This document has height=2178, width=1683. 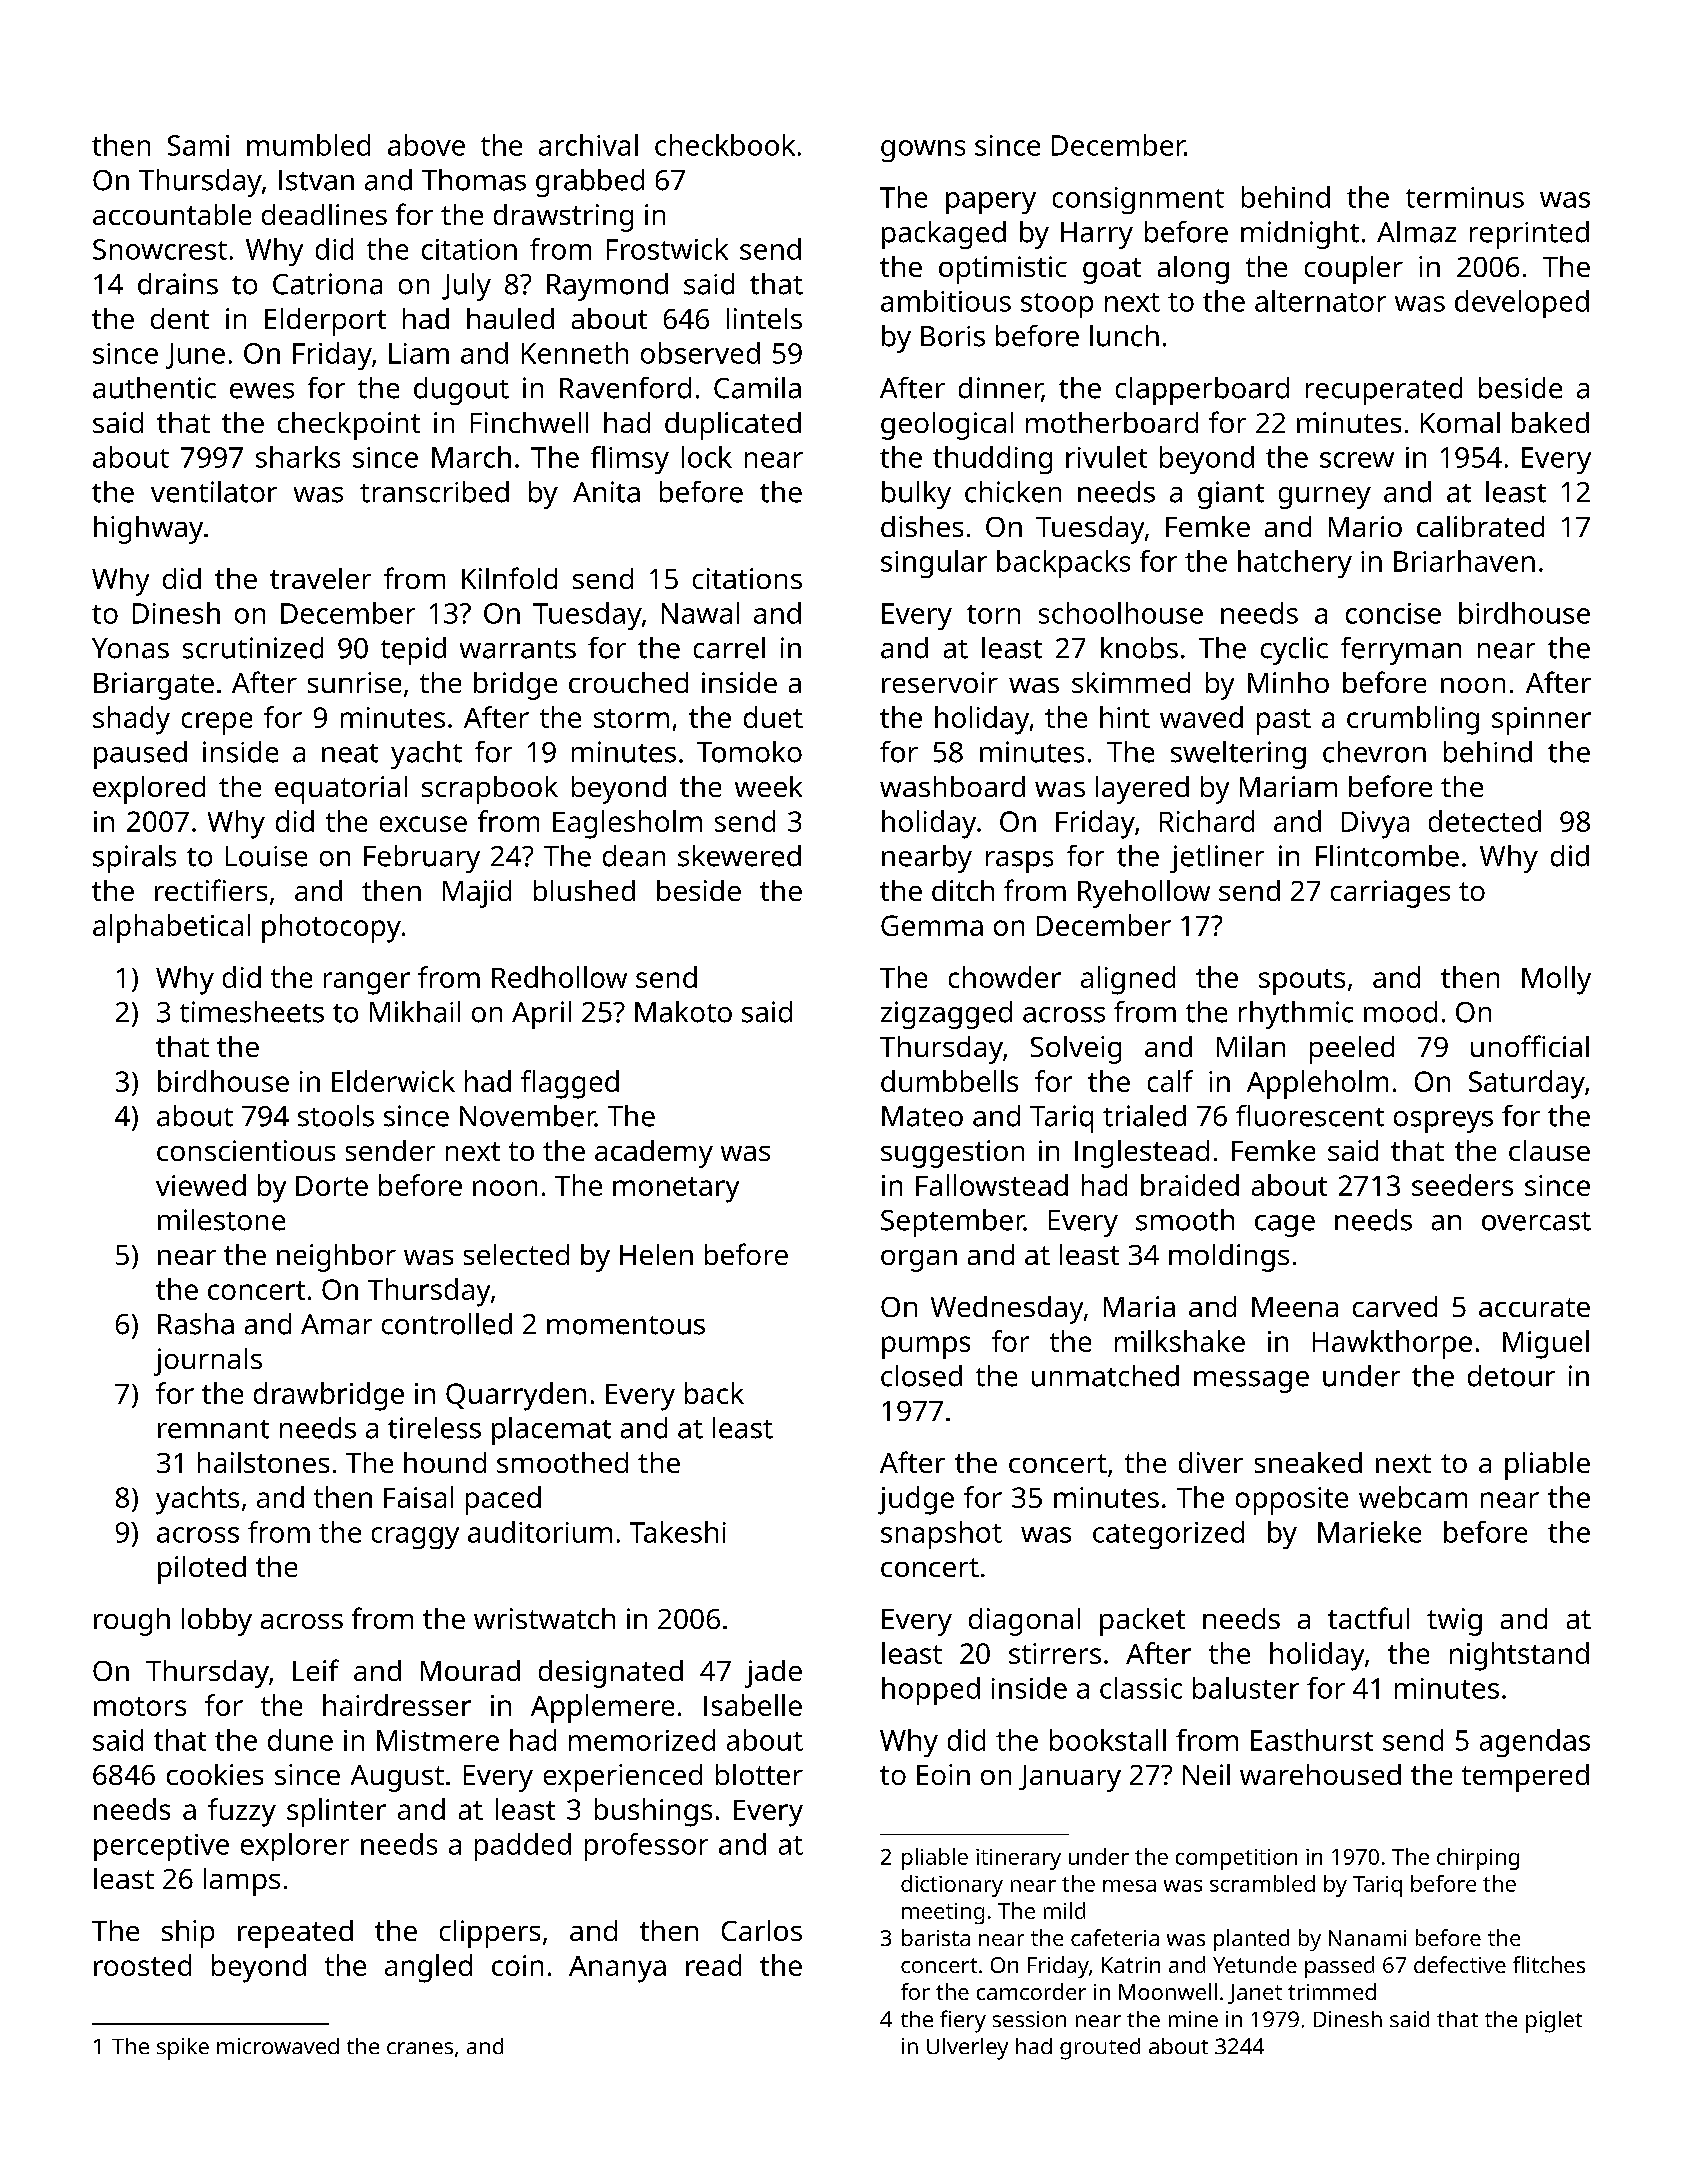 I want to click on zigzagged, so click(x=946, y=1015).
